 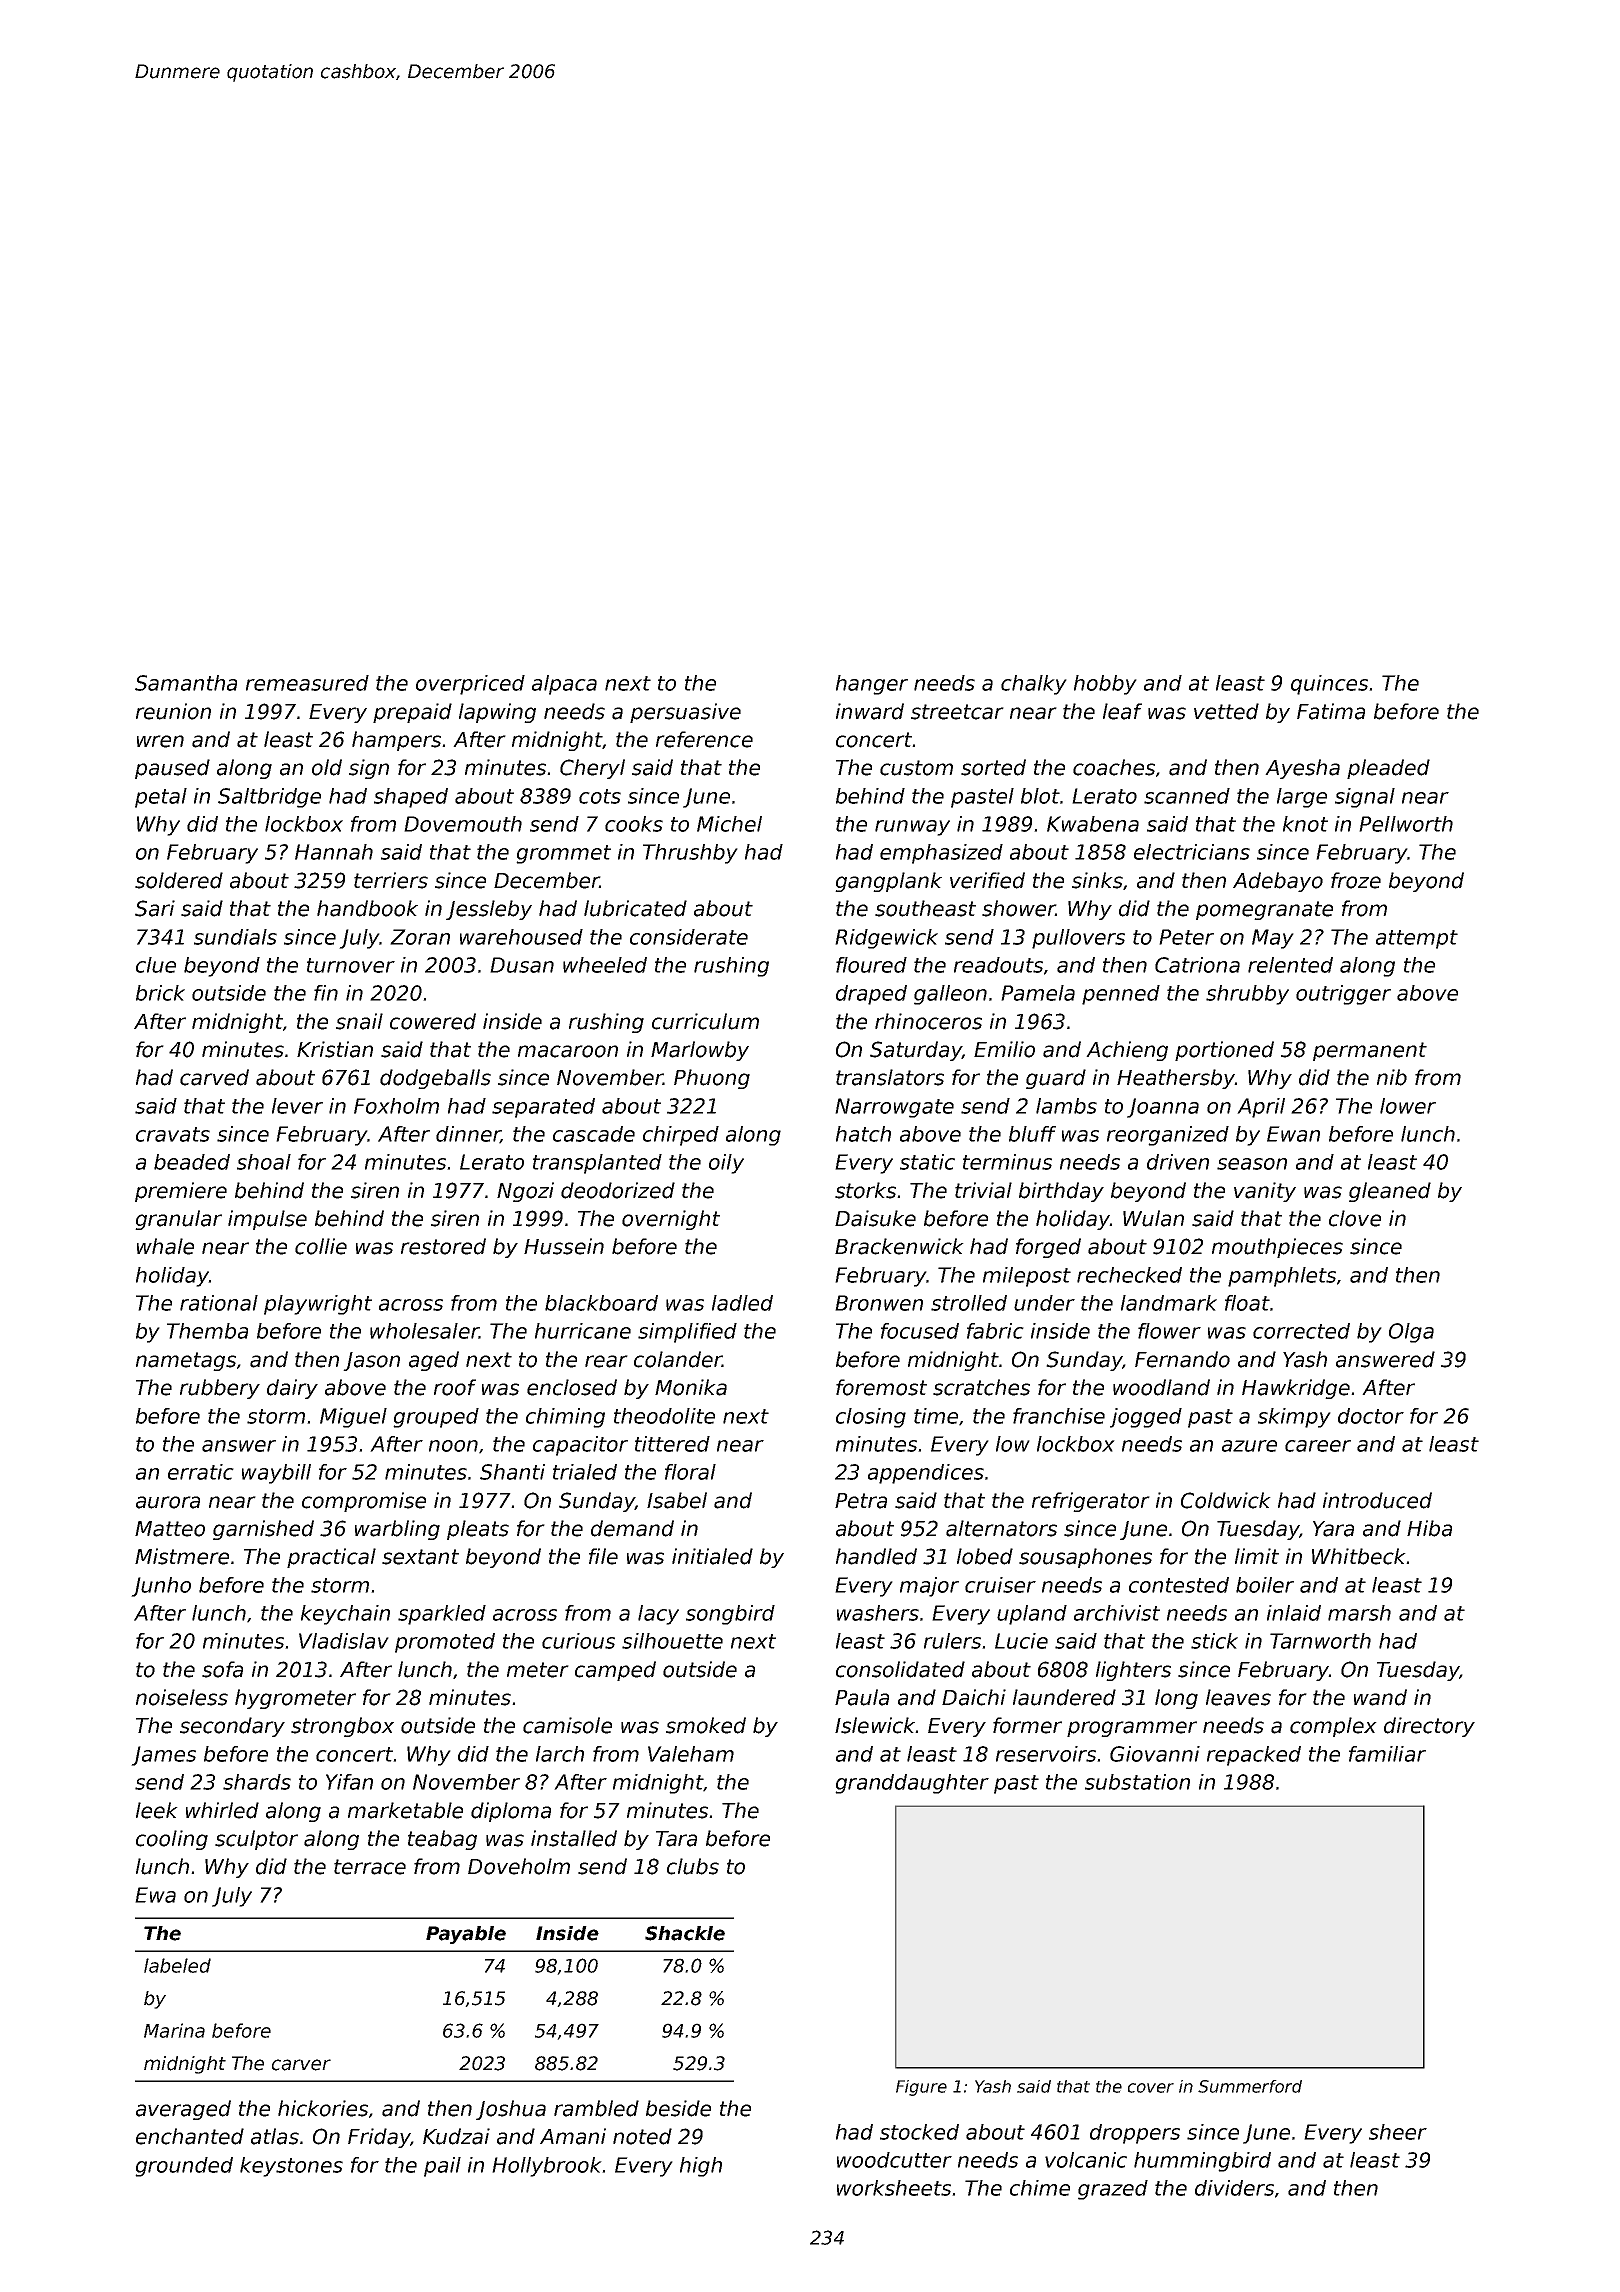 What do you see at coordinates (1331, 711) in the page?
I see `Fatima` at bounding box center [1331, 711].
